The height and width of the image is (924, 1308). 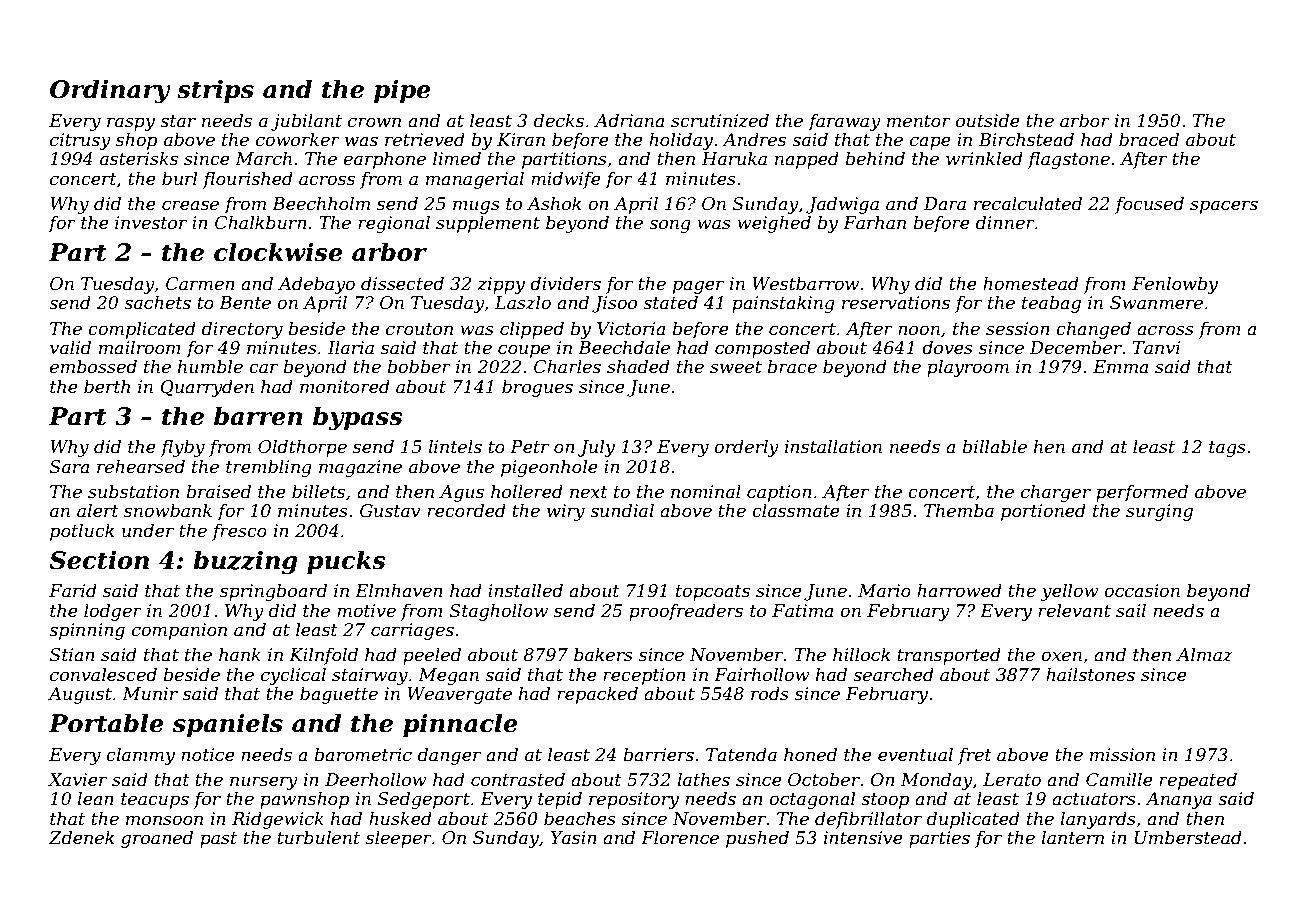 What do you see at coordinates (783, 304) in the image?
I see `painstaking` at bounding box center [783, 304].
